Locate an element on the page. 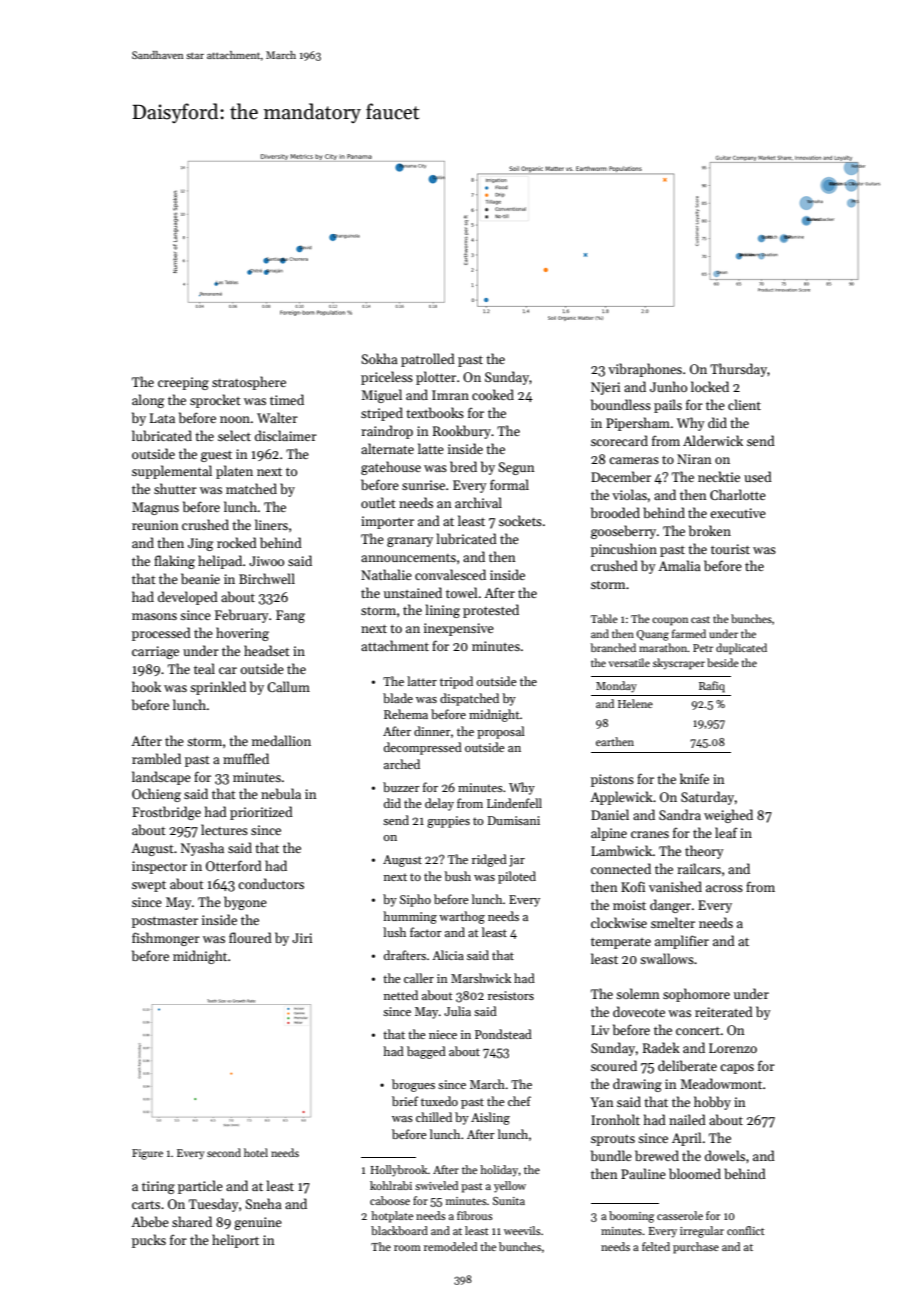 The image size is (908, 1316). tiring is located at coordinates (158, 1187).
